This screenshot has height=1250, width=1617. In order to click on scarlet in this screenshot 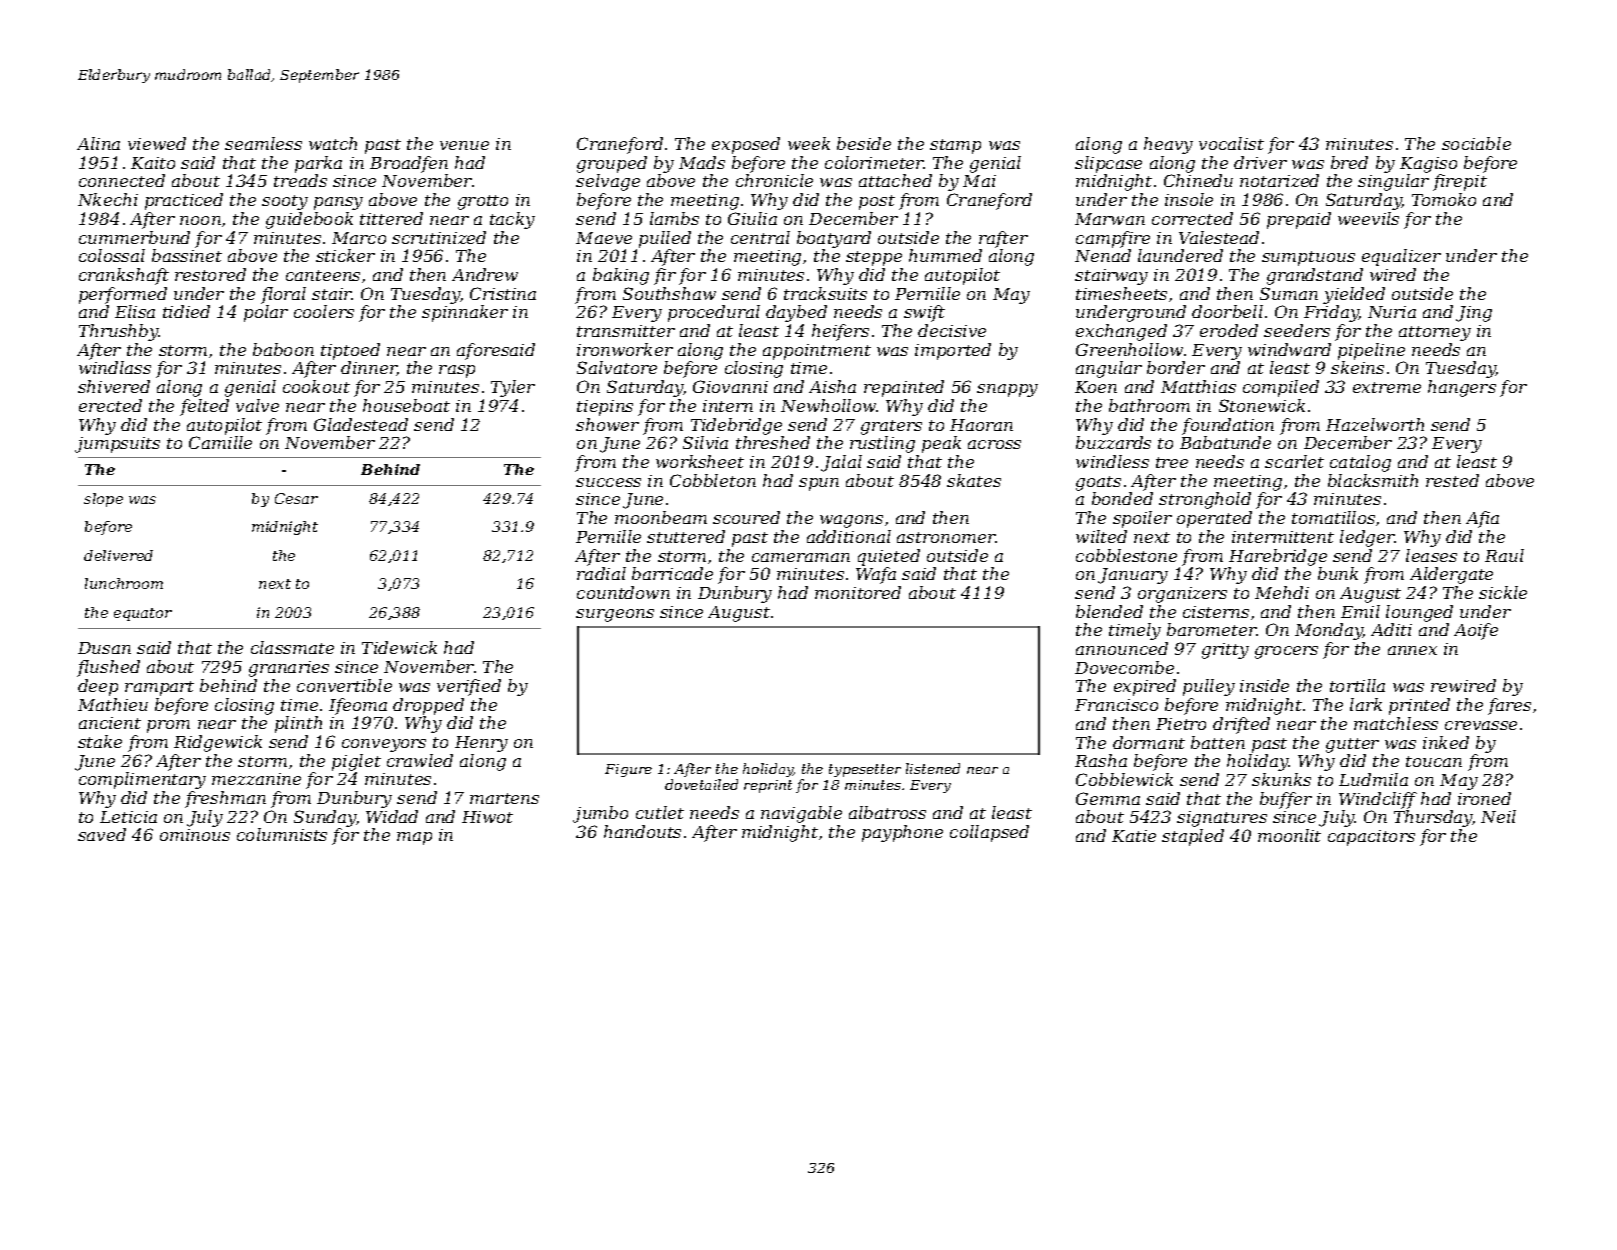, I will do `click(1294, 461)`.
